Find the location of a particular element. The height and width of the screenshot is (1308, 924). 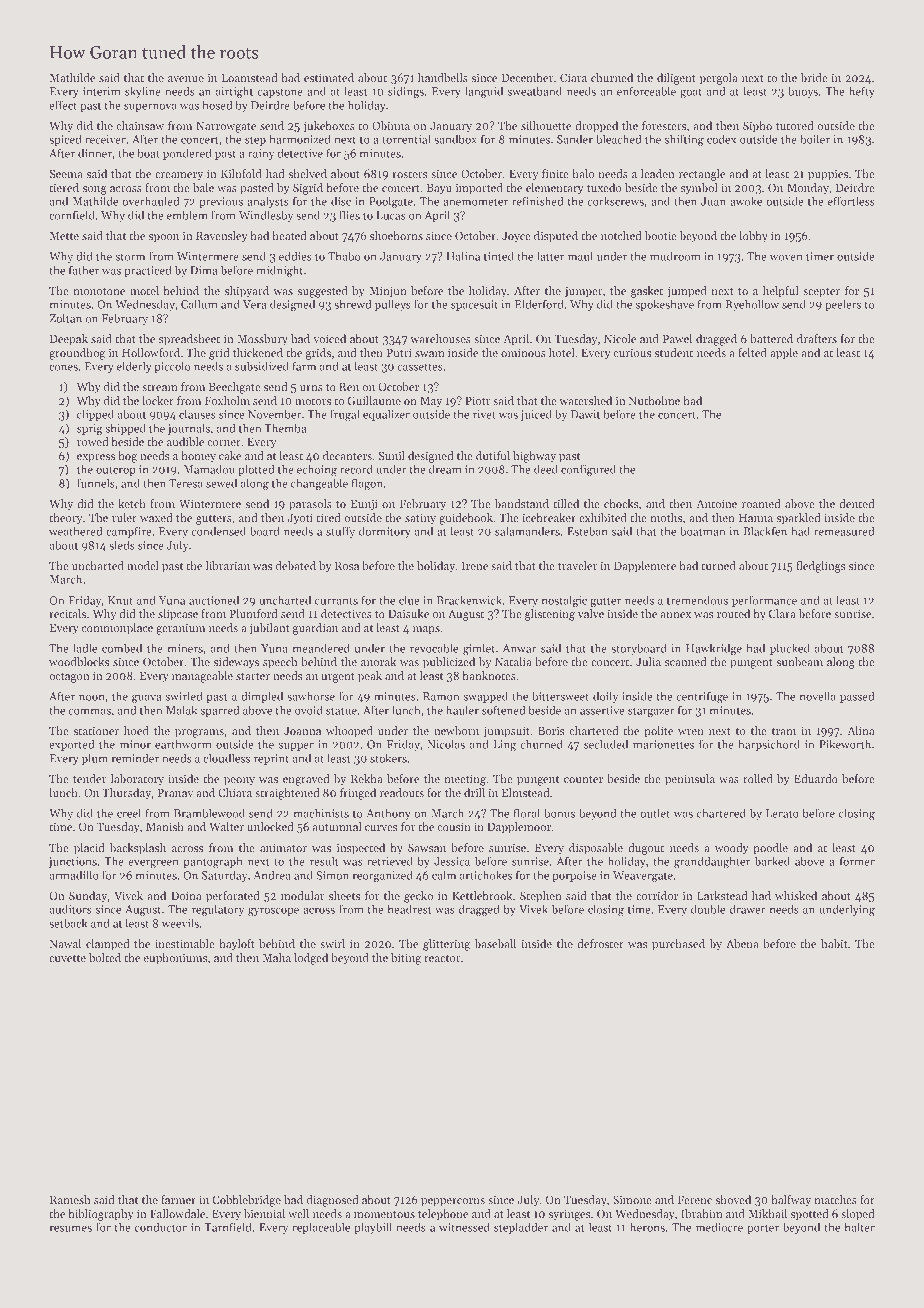

exported is located at coordinates (71, 745).
